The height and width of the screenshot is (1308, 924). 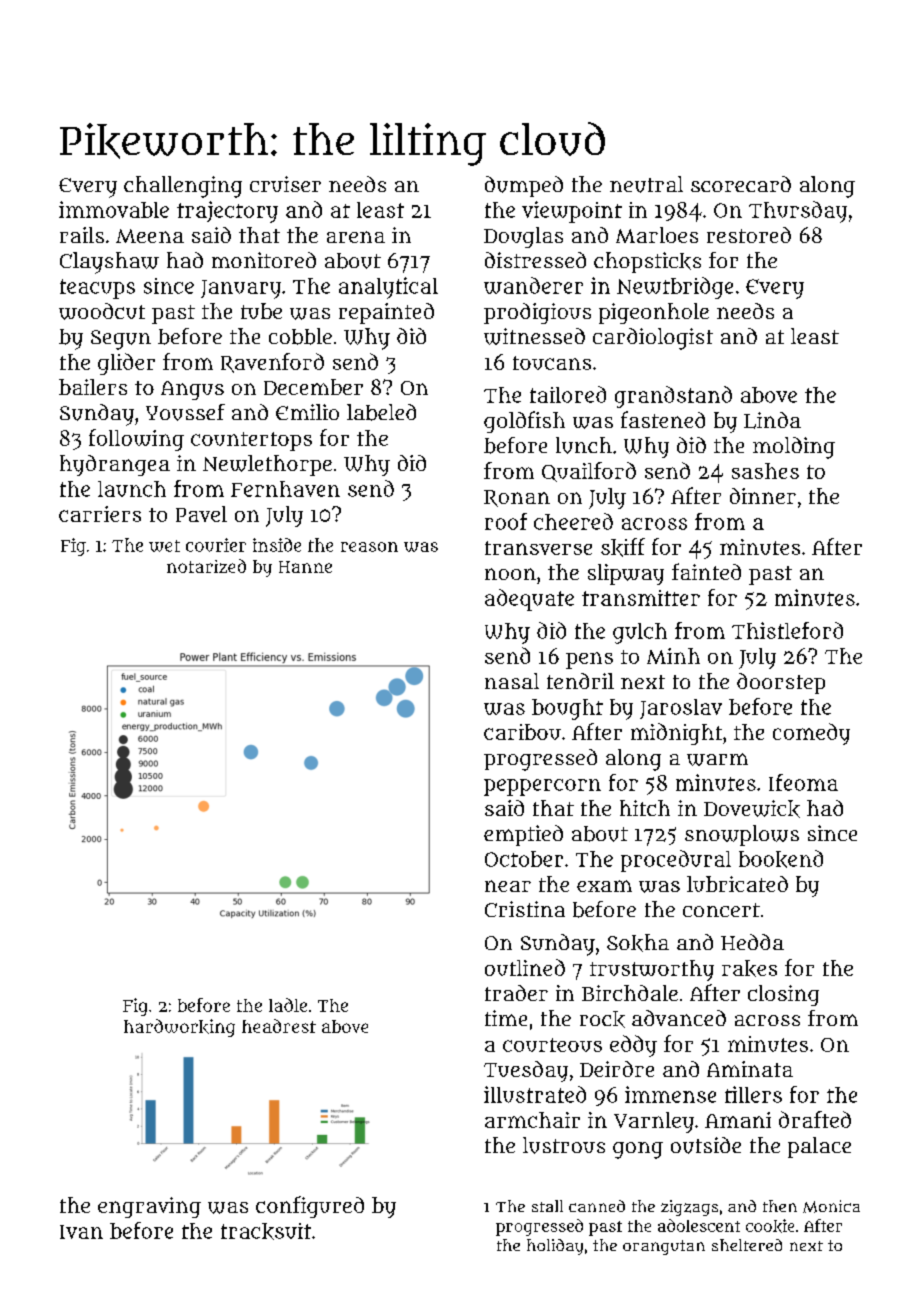 I want to click on scorecard, so click(x=741, y=184).
